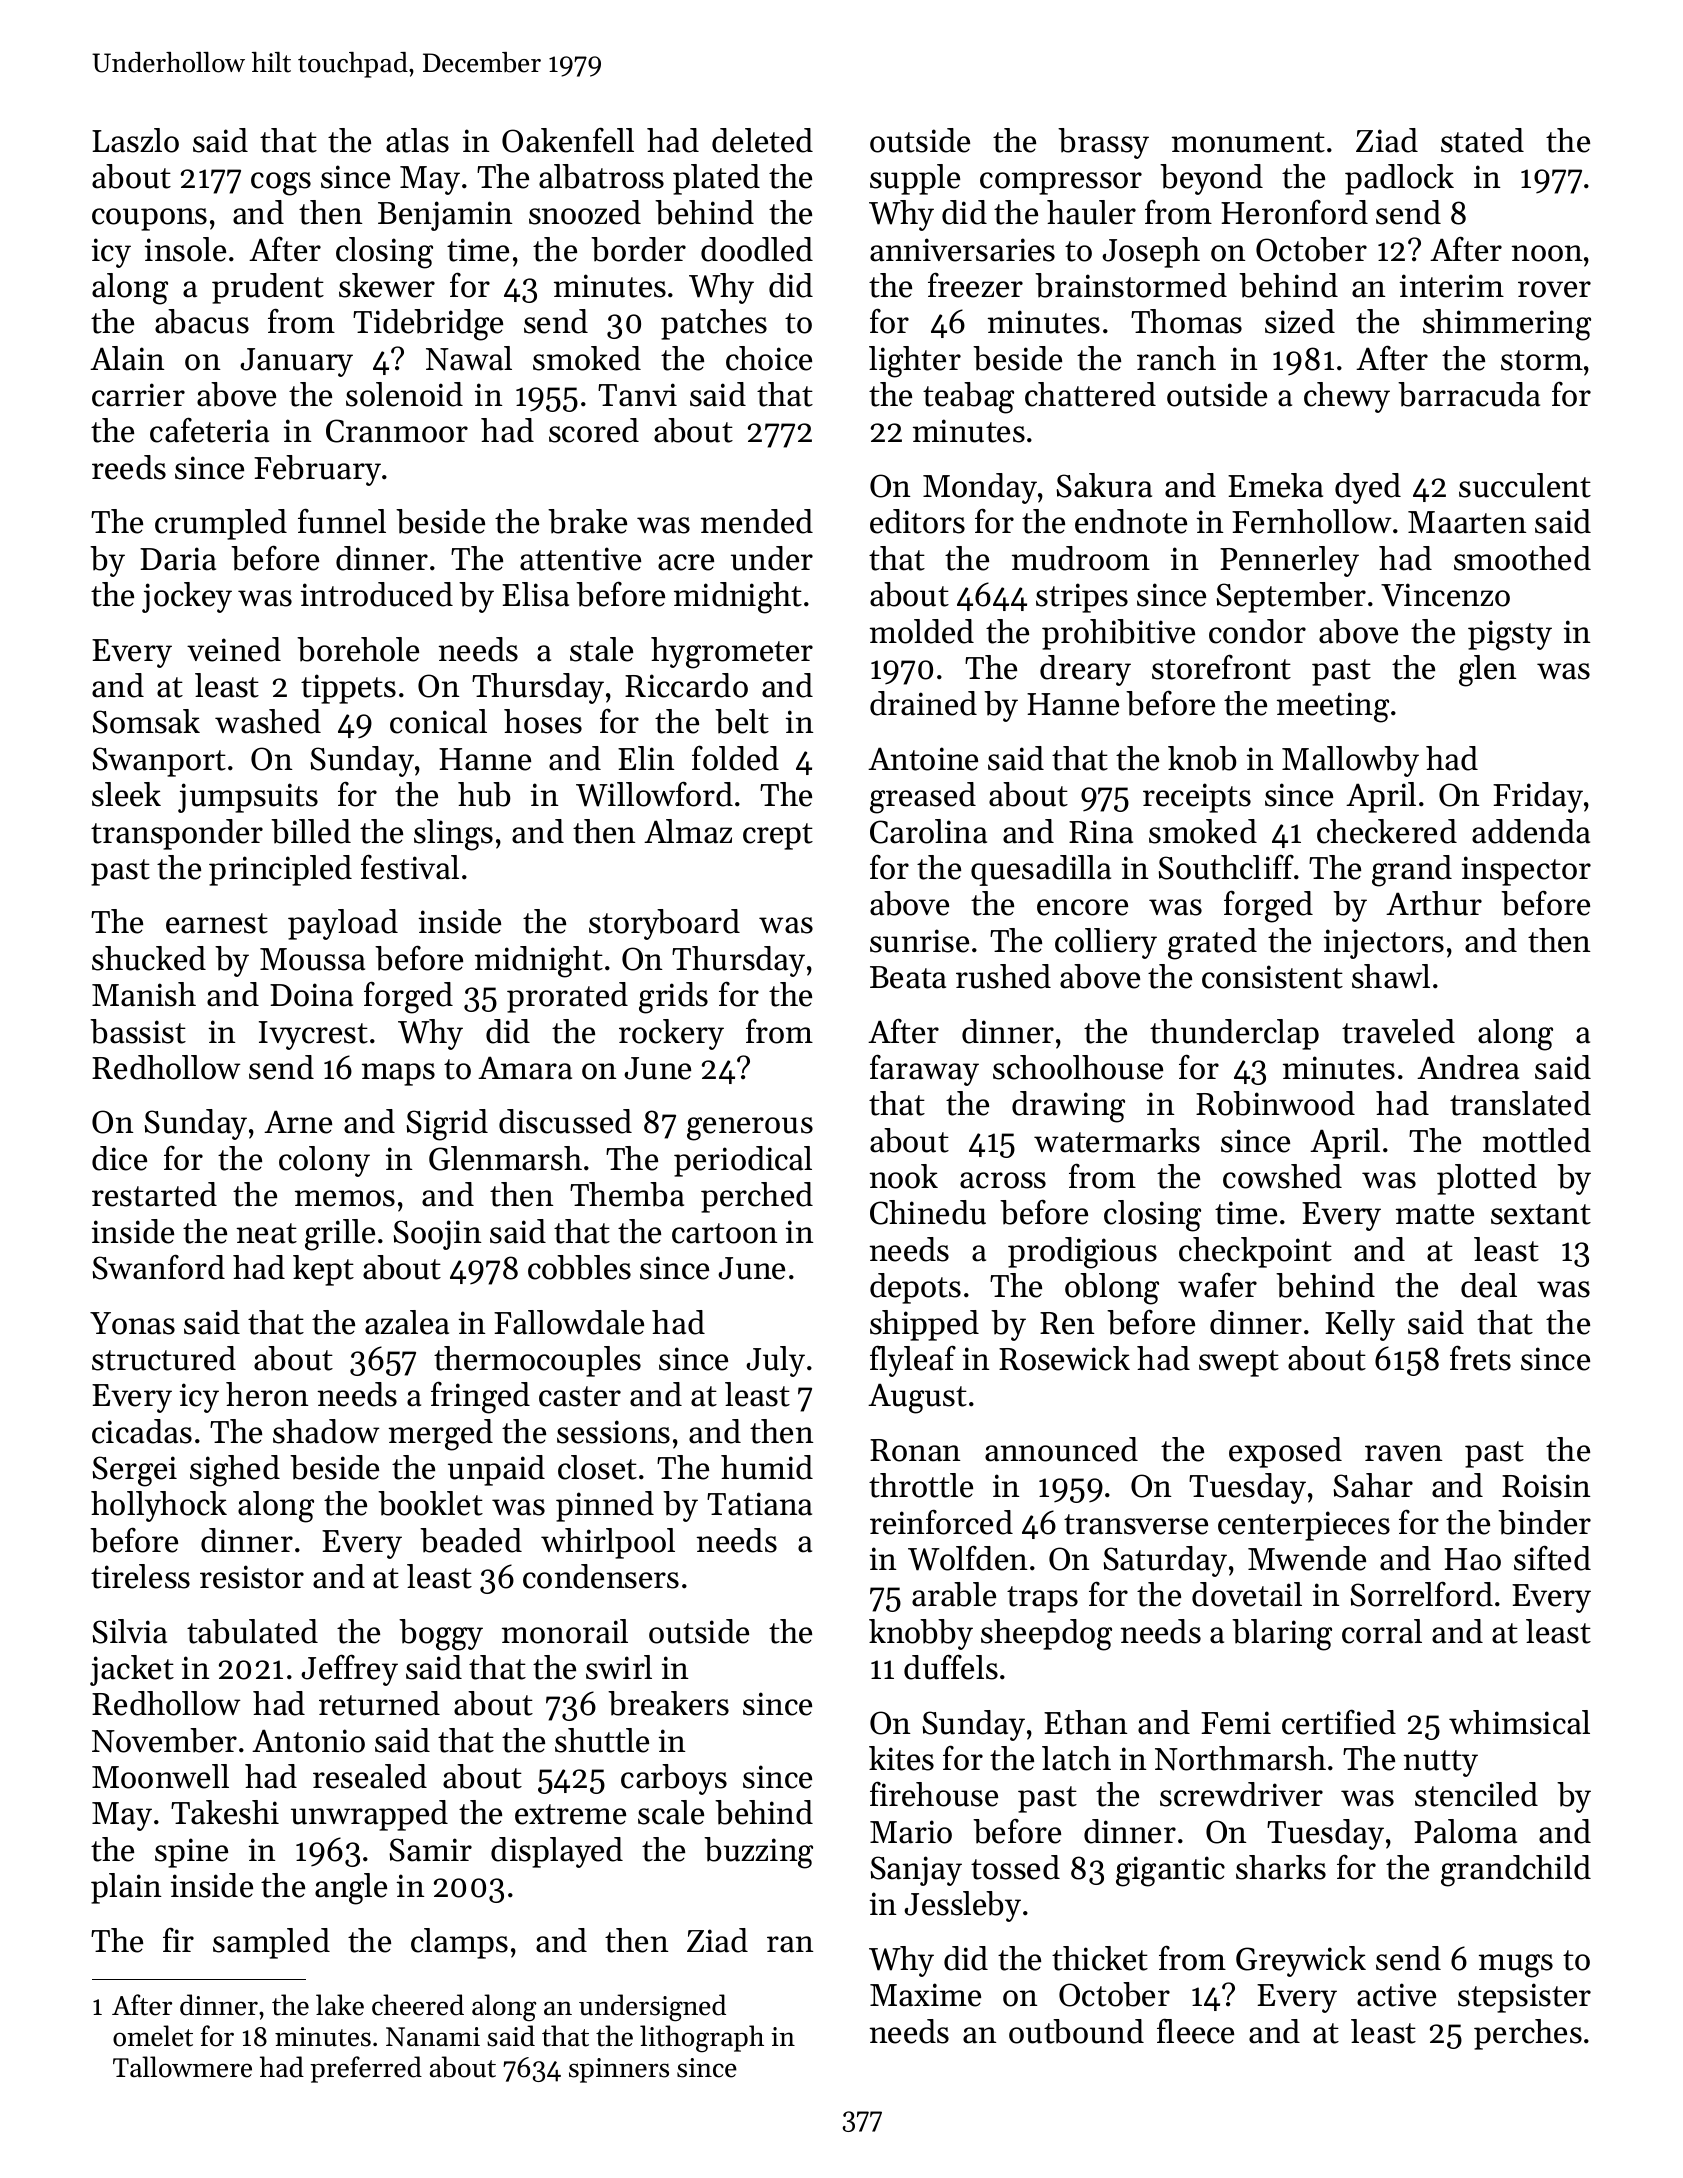 The width and height of the image is (1683, 2178). What do you see at coordinates (1257, 631) in the image?
I see `condor` at bounding box center [1257, 631].
